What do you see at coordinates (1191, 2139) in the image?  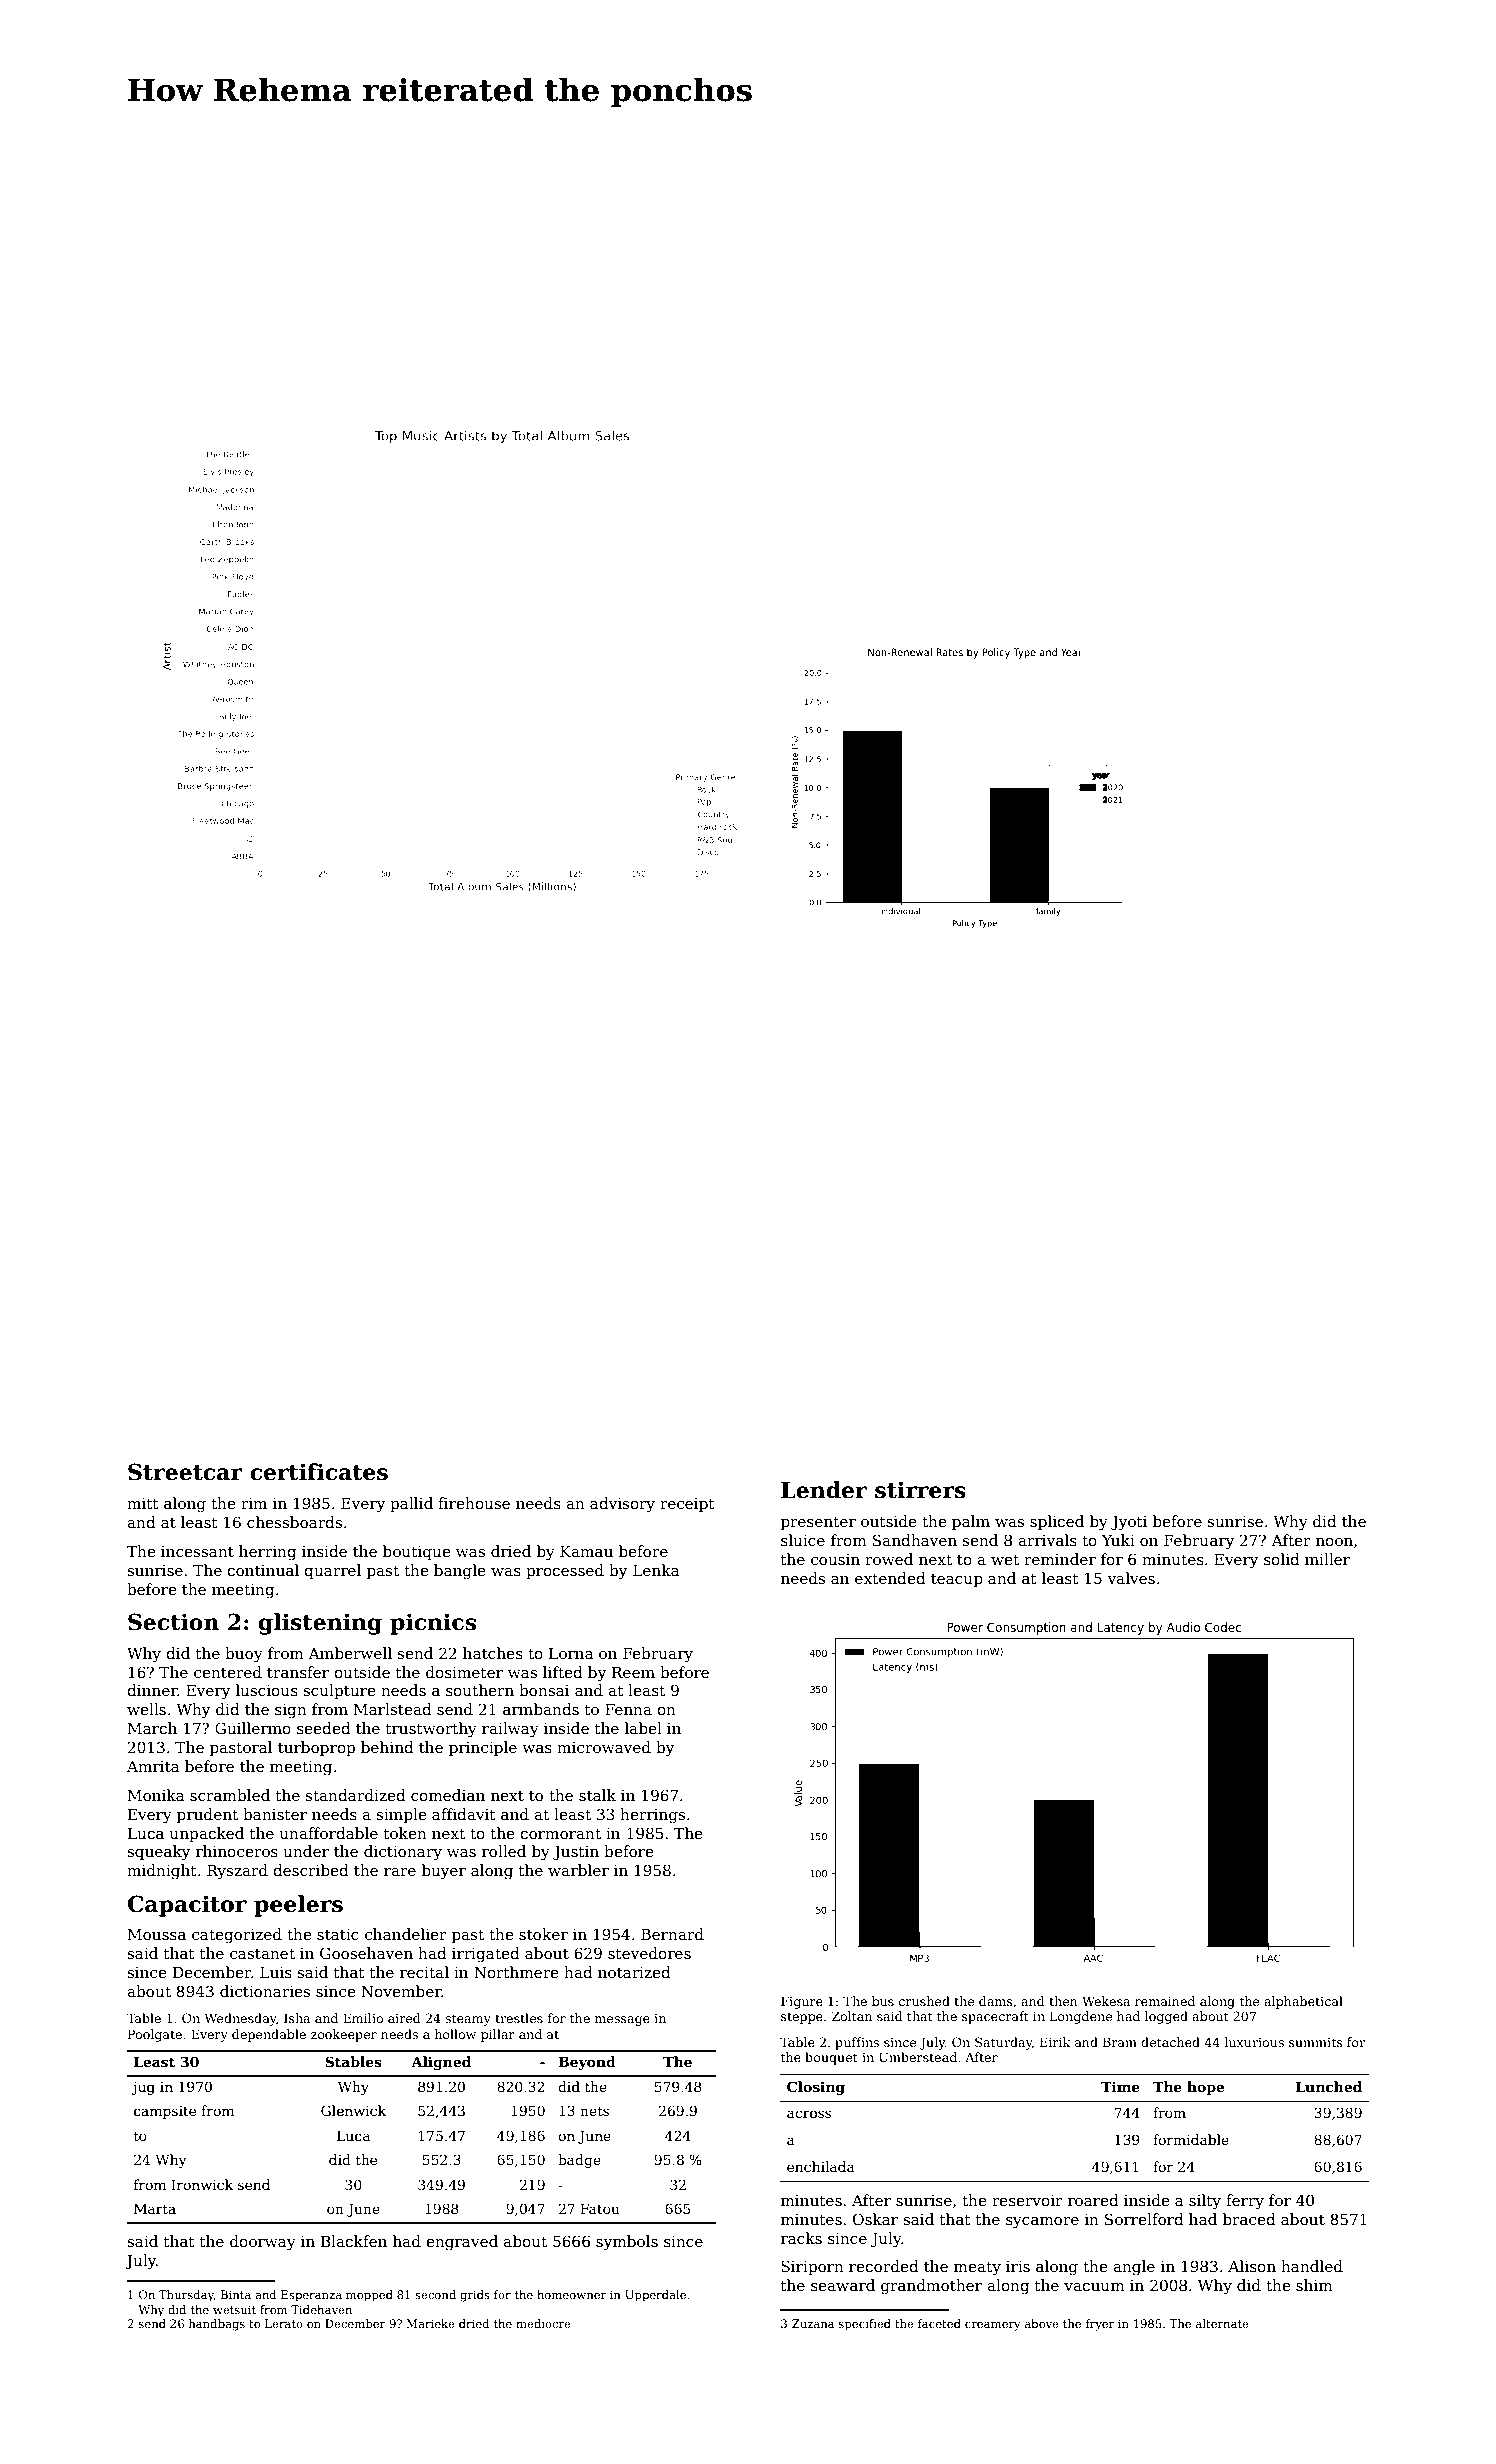 I see `formidable` at bounding box center [1191, 2139].
